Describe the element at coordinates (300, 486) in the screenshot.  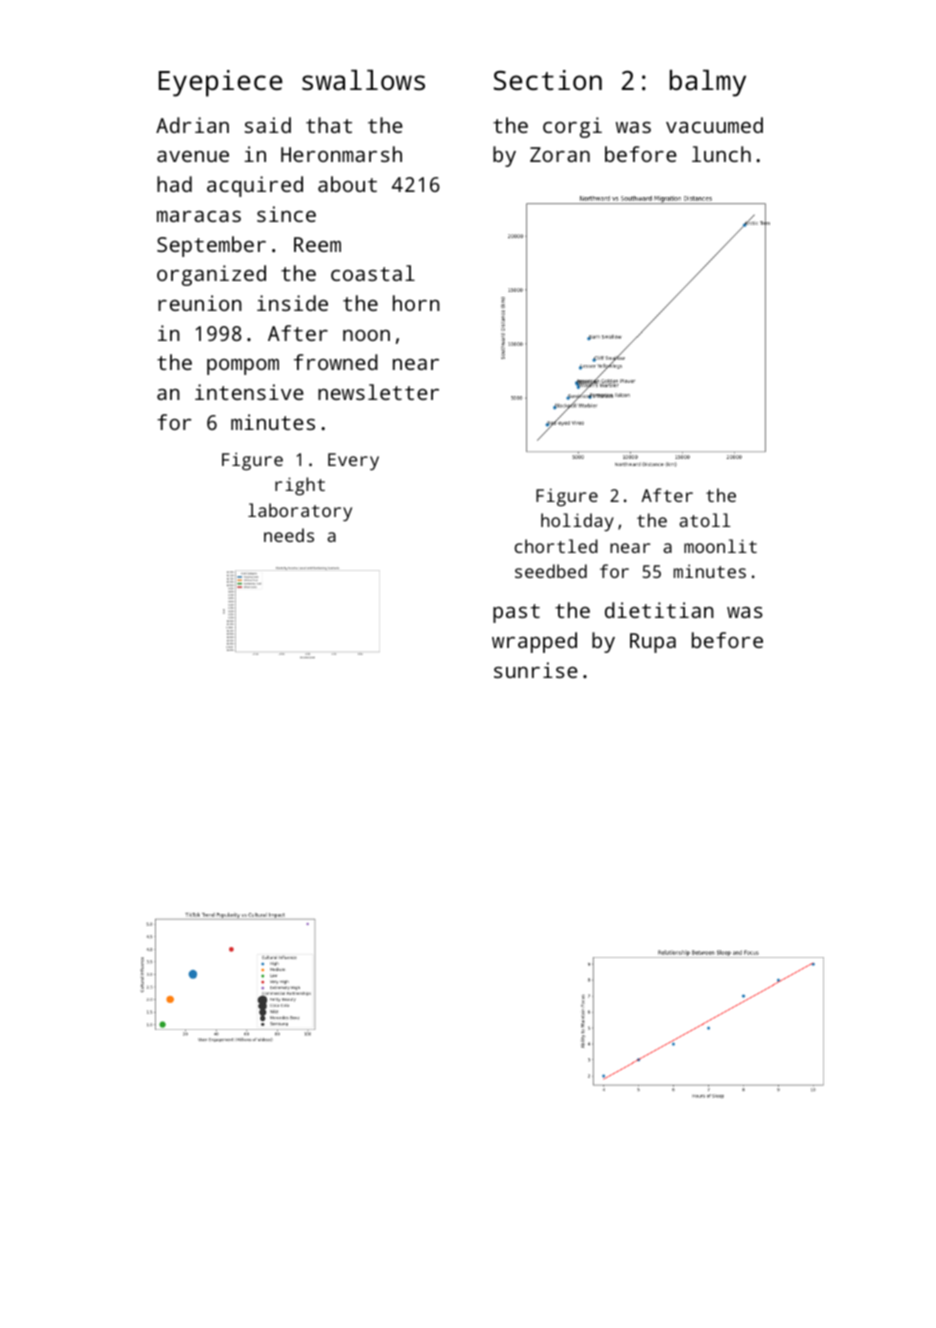
I see `right` at that location.
